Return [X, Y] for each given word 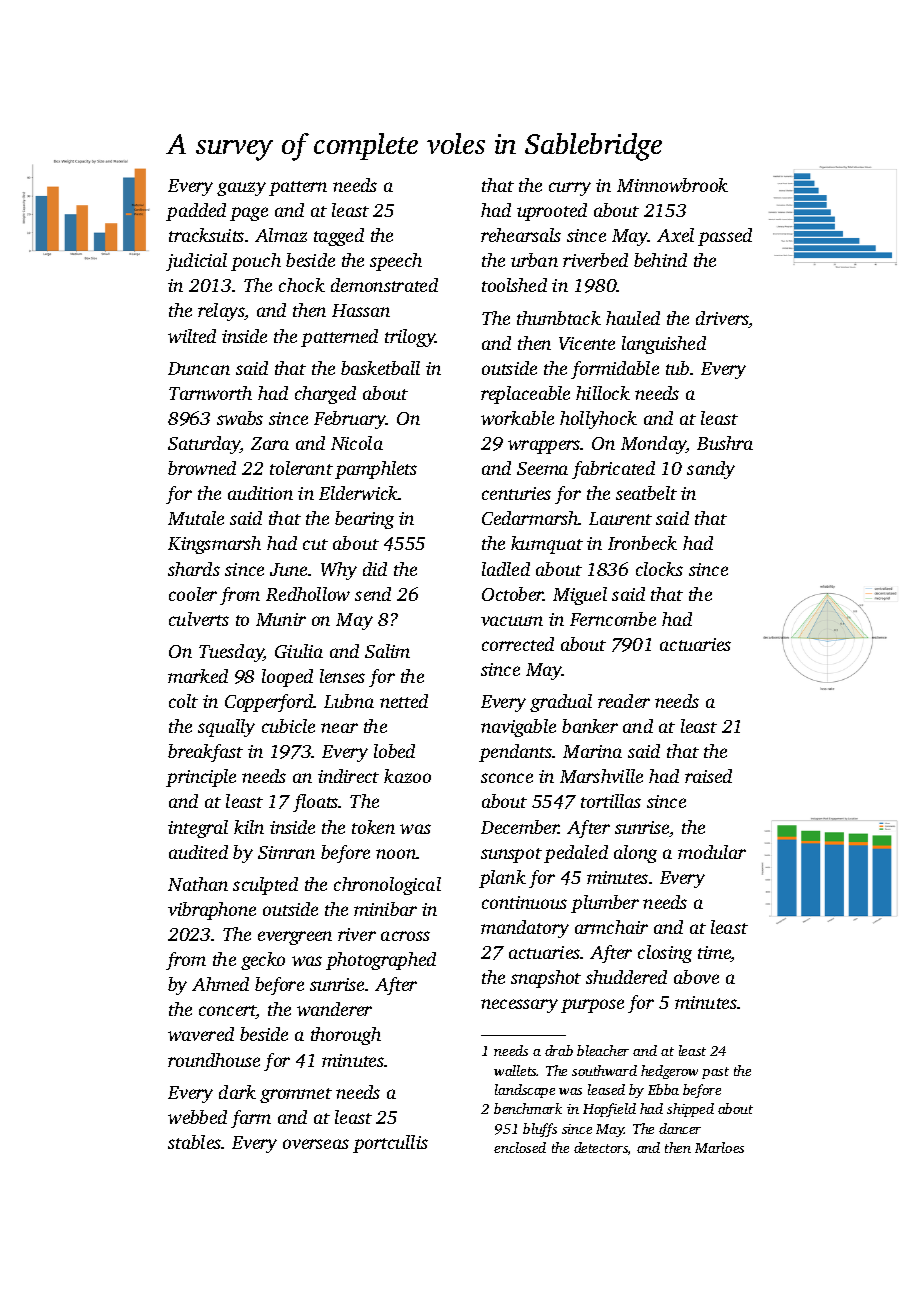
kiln [249, 827]
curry [570, 189]
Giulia [299, 651]
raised [708, 776]
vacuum [512, 621]
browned [202, 468]
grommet [296, 1095]
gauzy [241, 189]
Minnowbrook [672, 185]
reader [624, 701]
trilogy [410, 338]
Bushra [725, 443]
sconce [507, 778]
